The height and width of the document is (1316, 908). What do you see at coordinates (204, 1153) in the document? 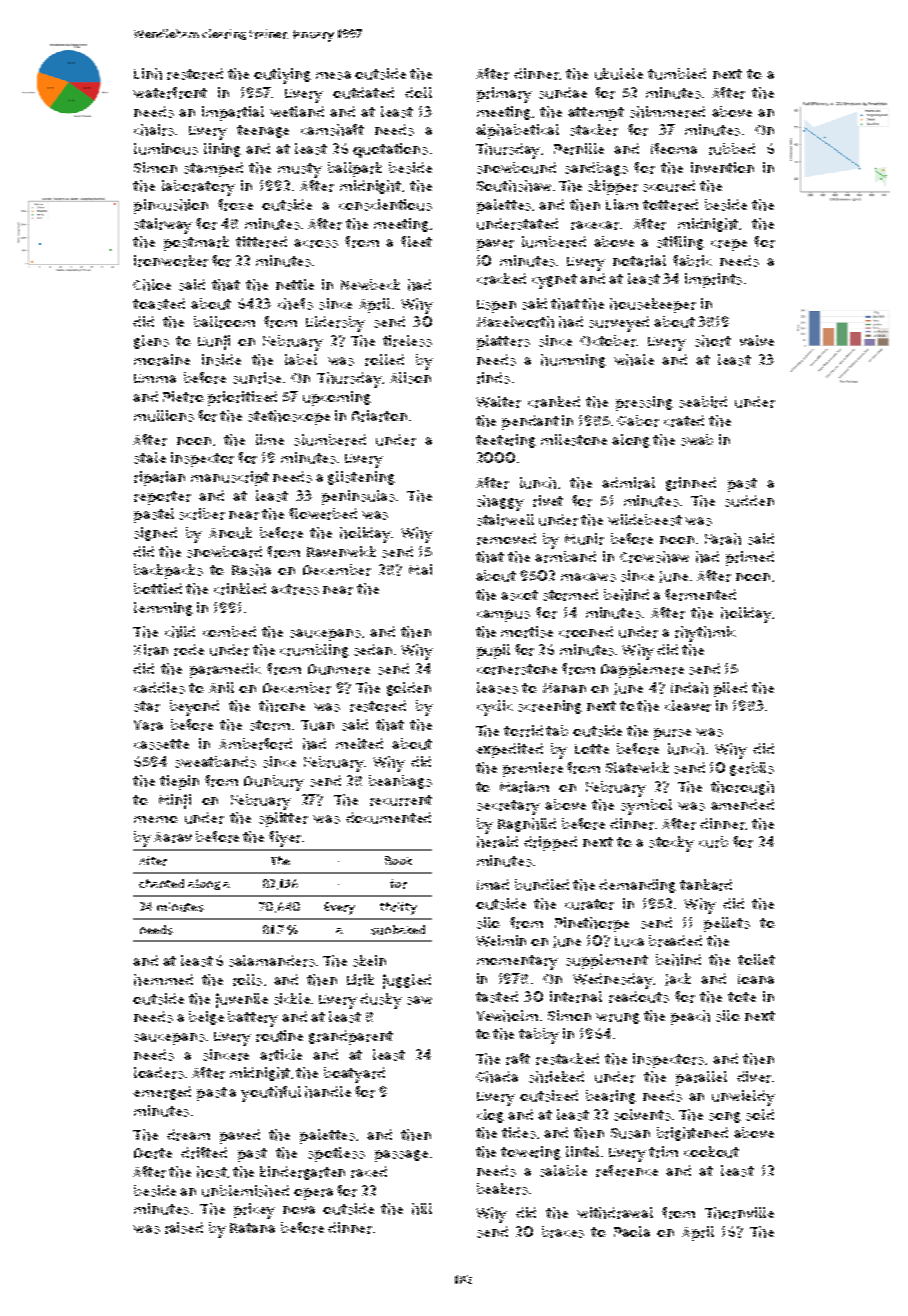
I see `drifted` at bounding box center [204, 1153].
